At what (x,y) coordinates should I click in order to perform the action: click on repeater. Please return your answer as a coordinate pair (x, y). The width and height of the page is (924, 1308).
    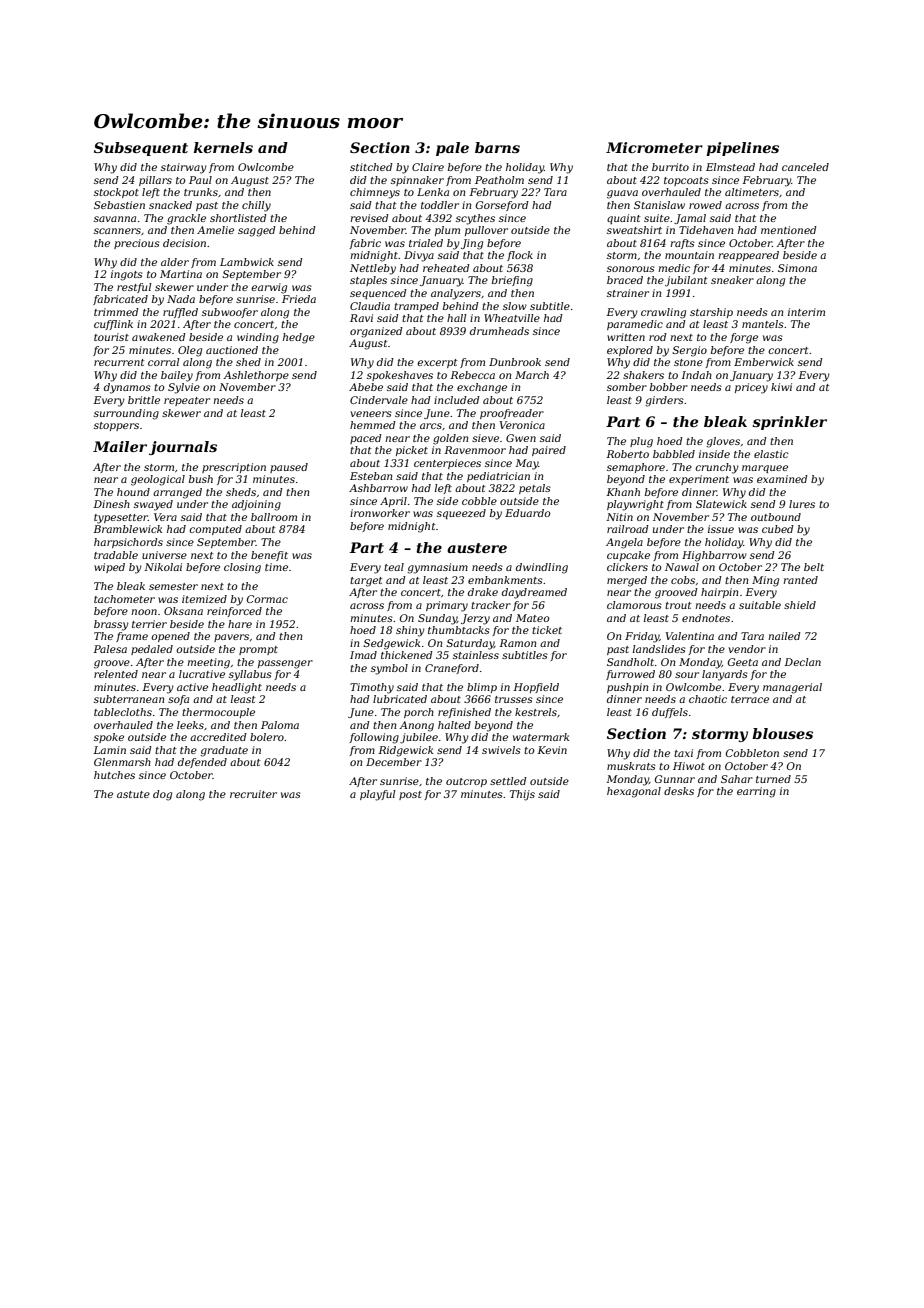
    Looking at the image, I should click on (187, 401).
